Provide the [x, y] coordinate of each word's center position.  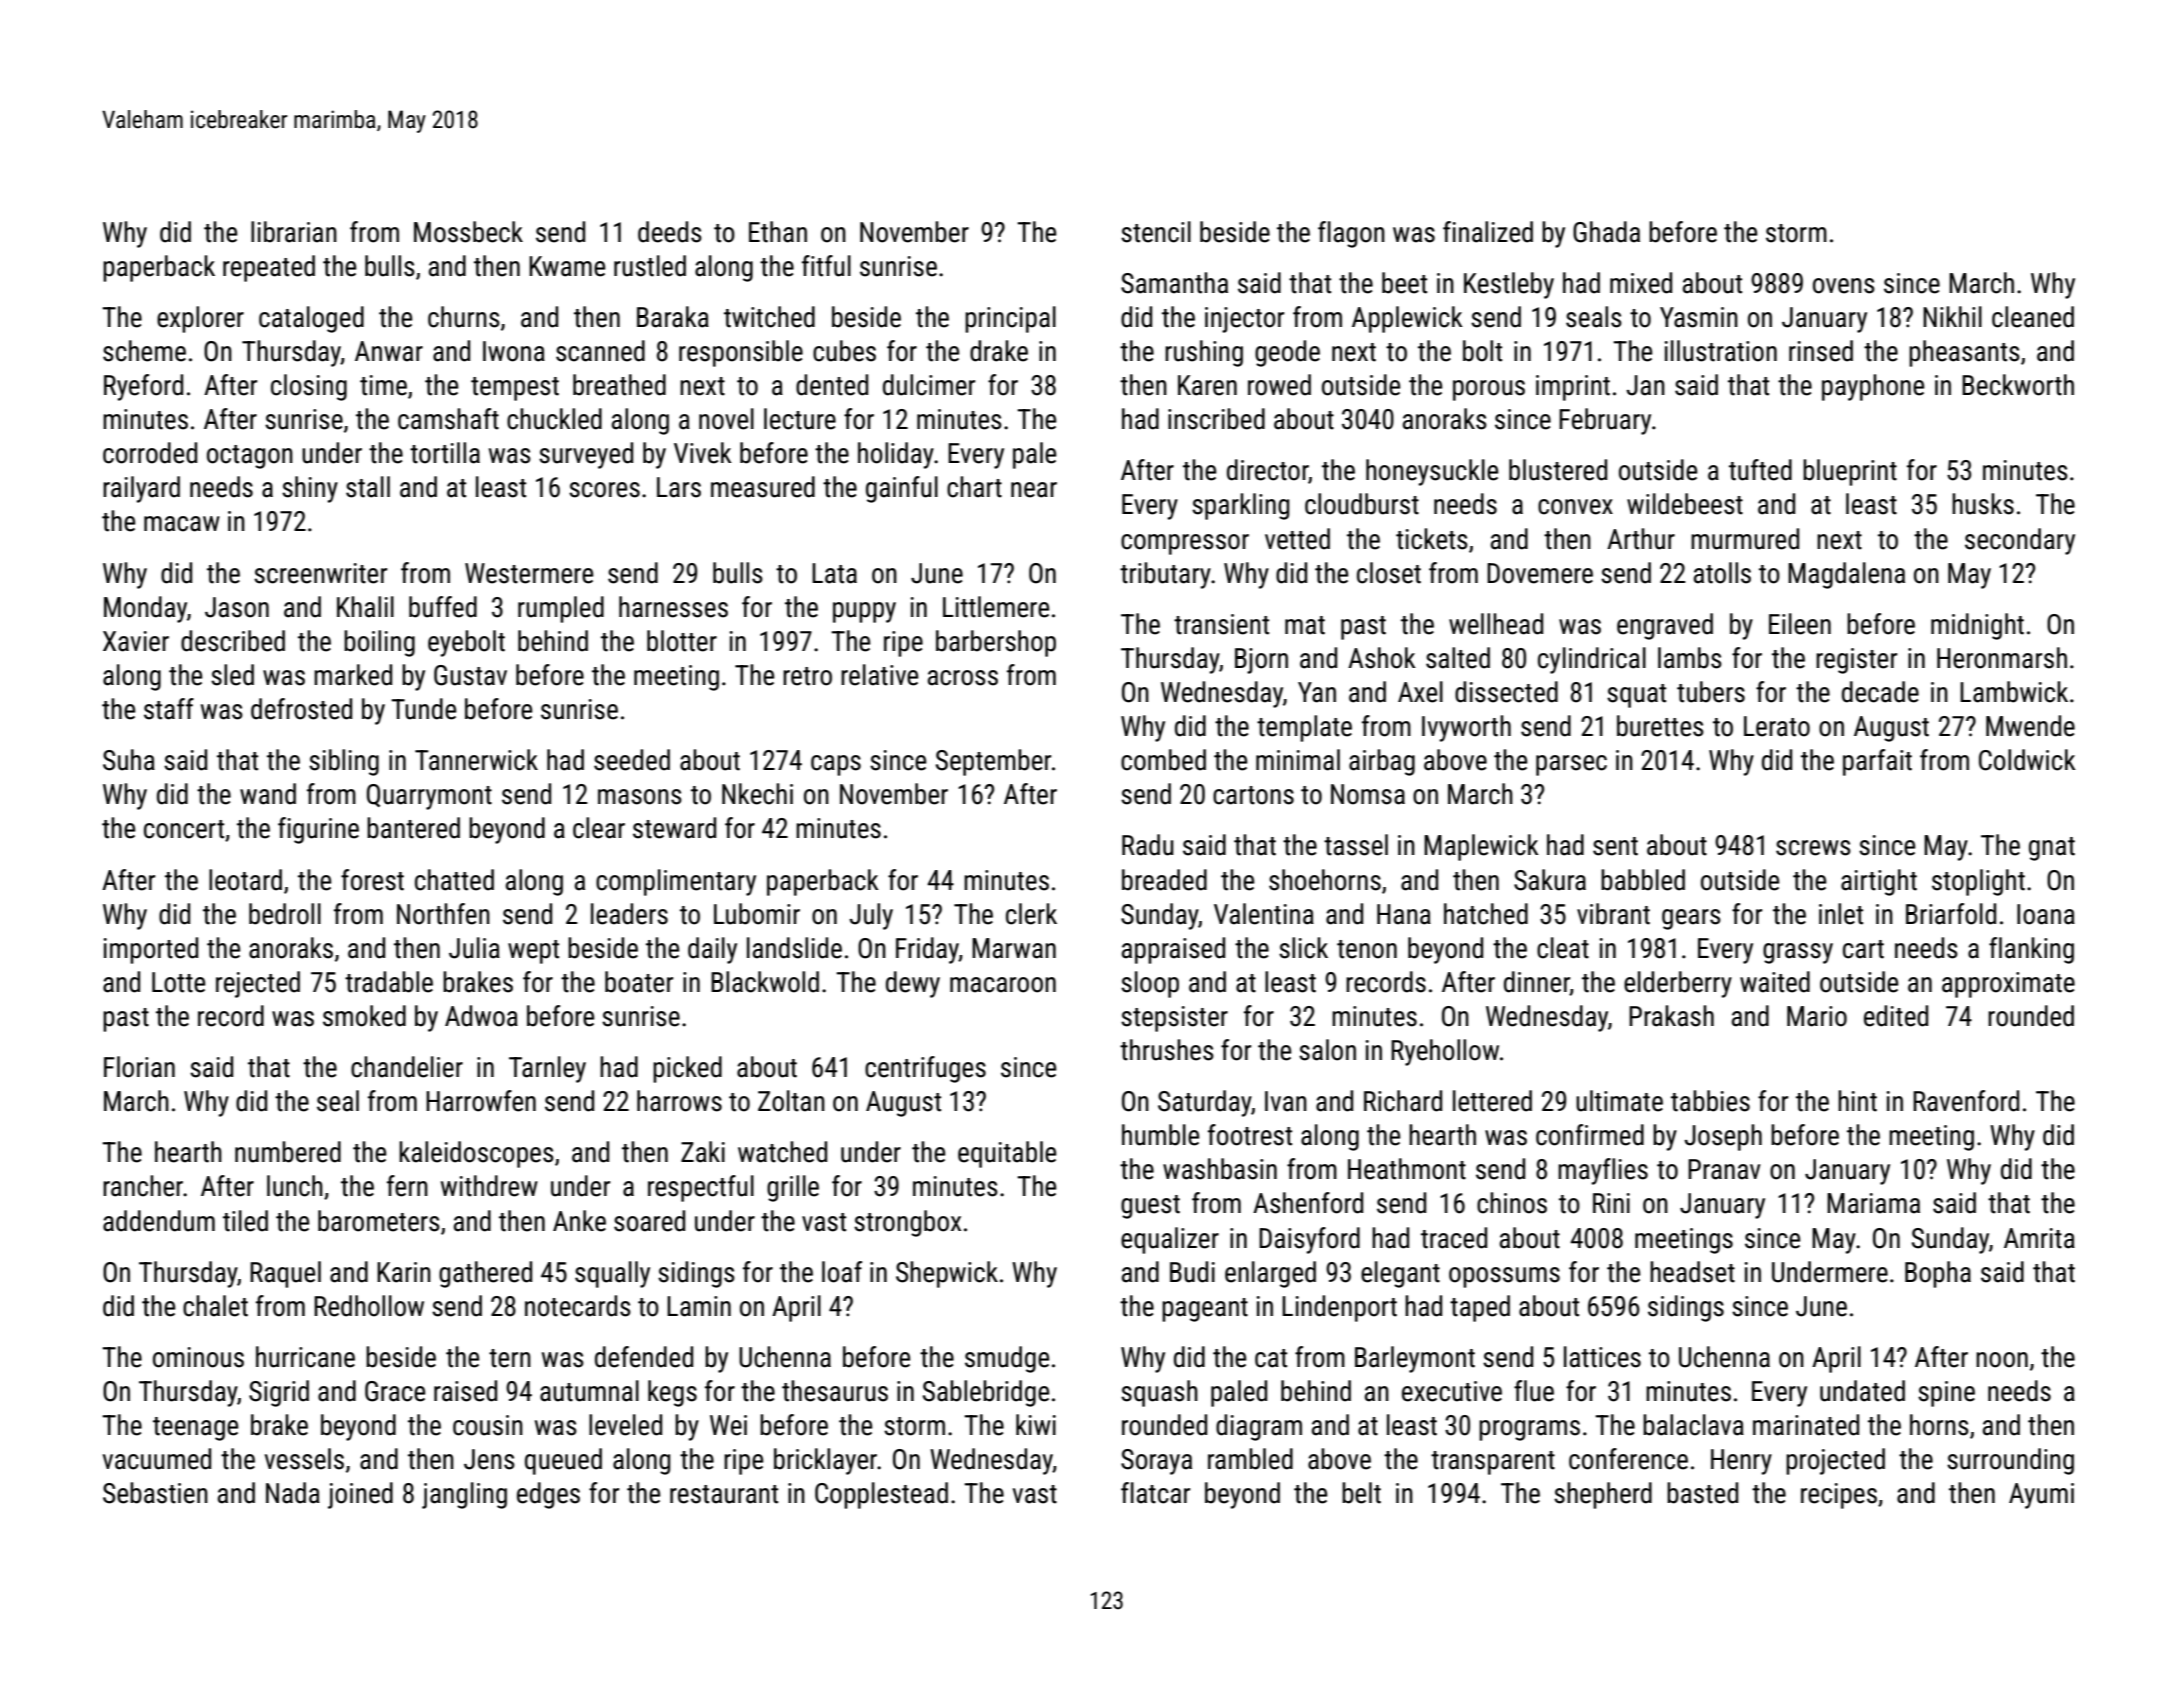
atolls [1722, 573]
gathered [485, 1274]
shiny [310, 489]
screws [1813, 848]
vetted [1297, 539]
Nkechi [757, 794]
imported [151, 950]
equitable [1007, 1154]
